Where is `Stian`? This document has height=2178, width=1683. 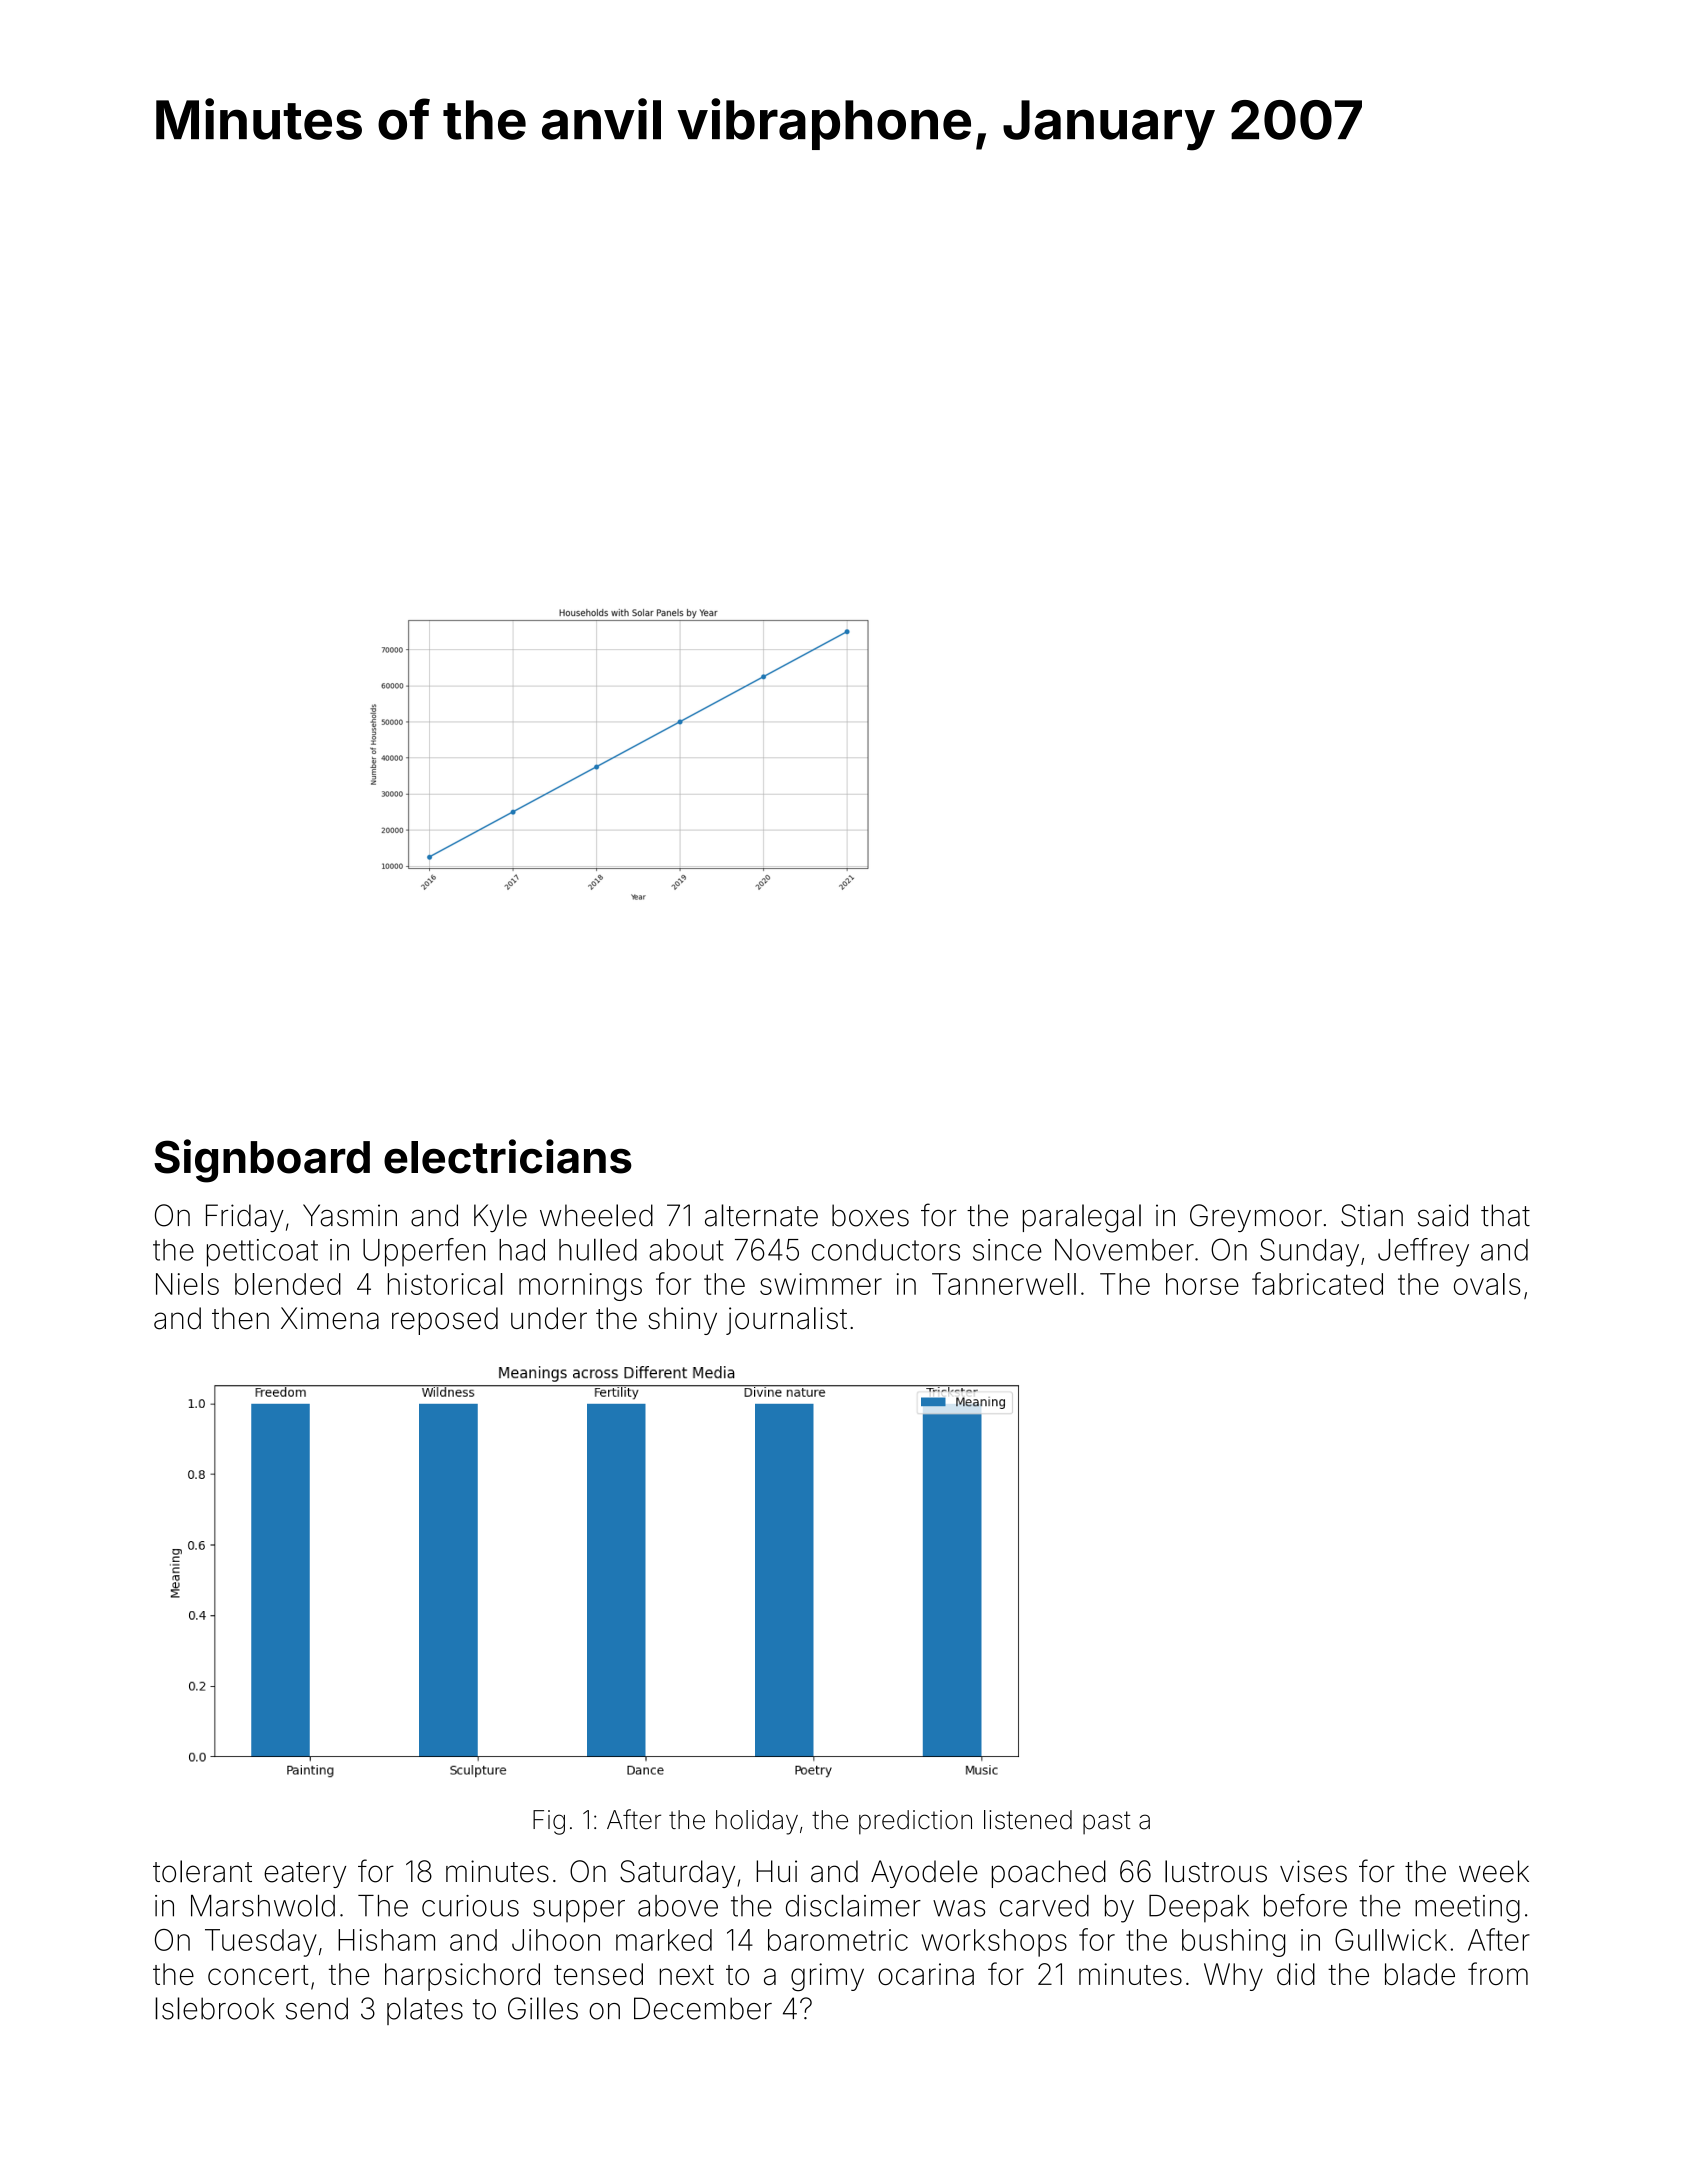 Stian is located at coordinates (1372, 1215).
